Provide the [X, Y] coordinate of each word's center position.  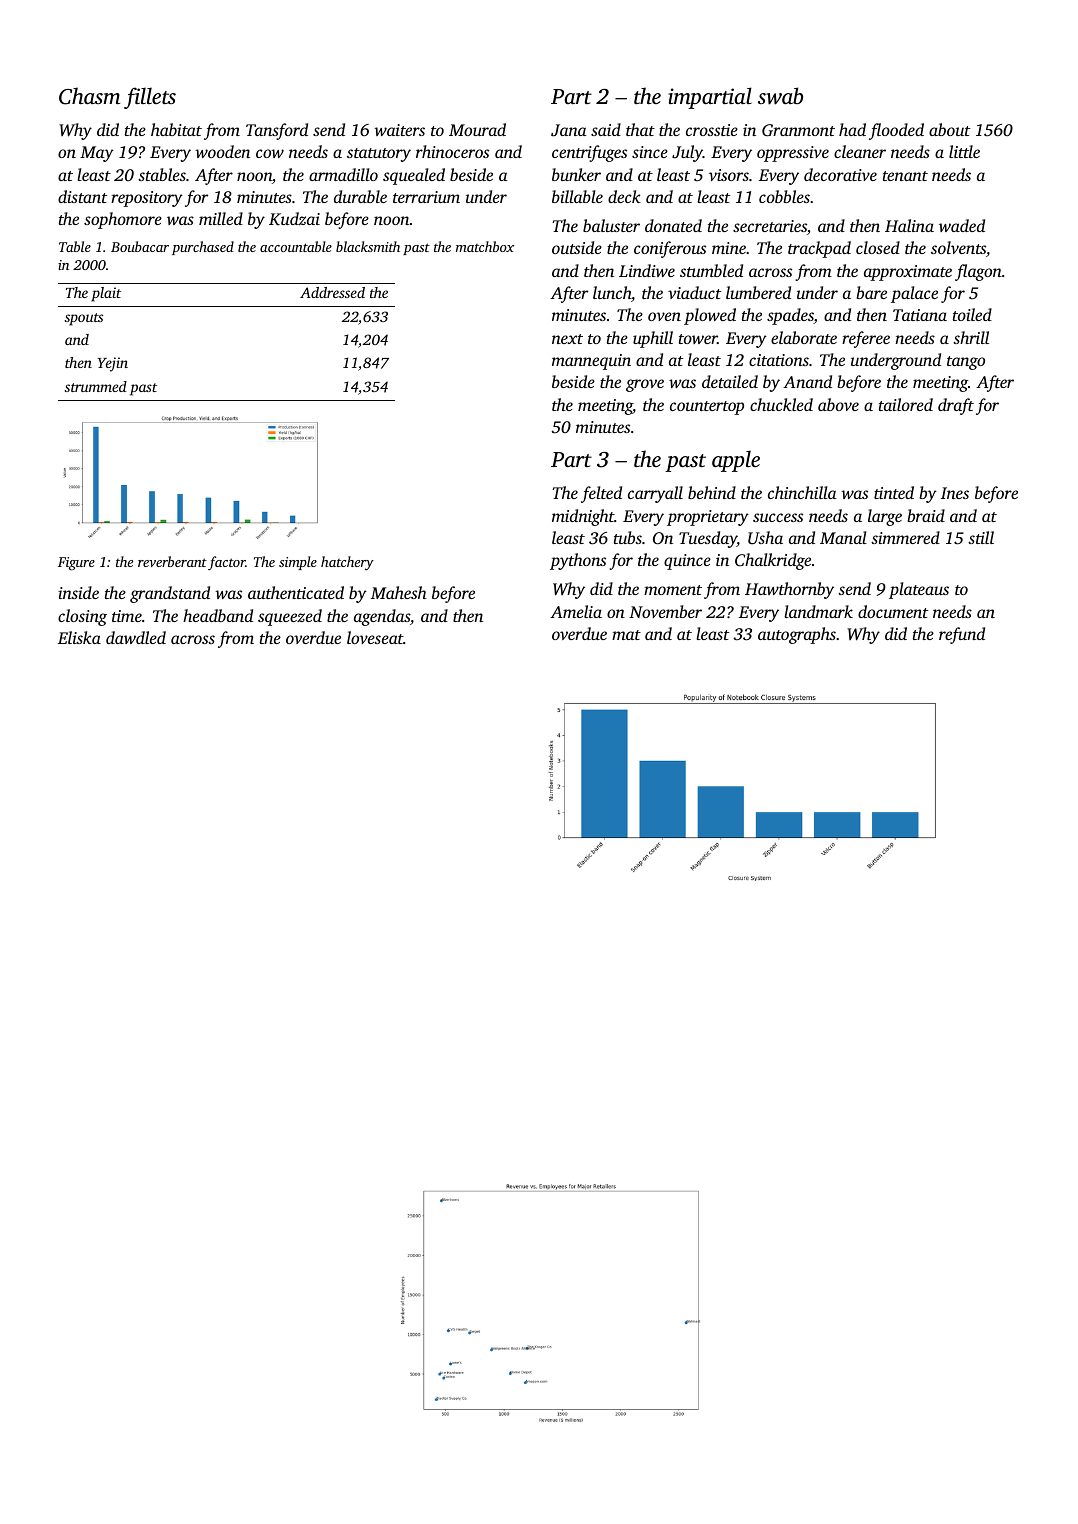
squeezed [290, 617]
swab [780, 96]
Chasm [89, 96]
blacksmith [368, 246]
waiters [399, 130]
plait [106, 294]
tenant [905, 176]
